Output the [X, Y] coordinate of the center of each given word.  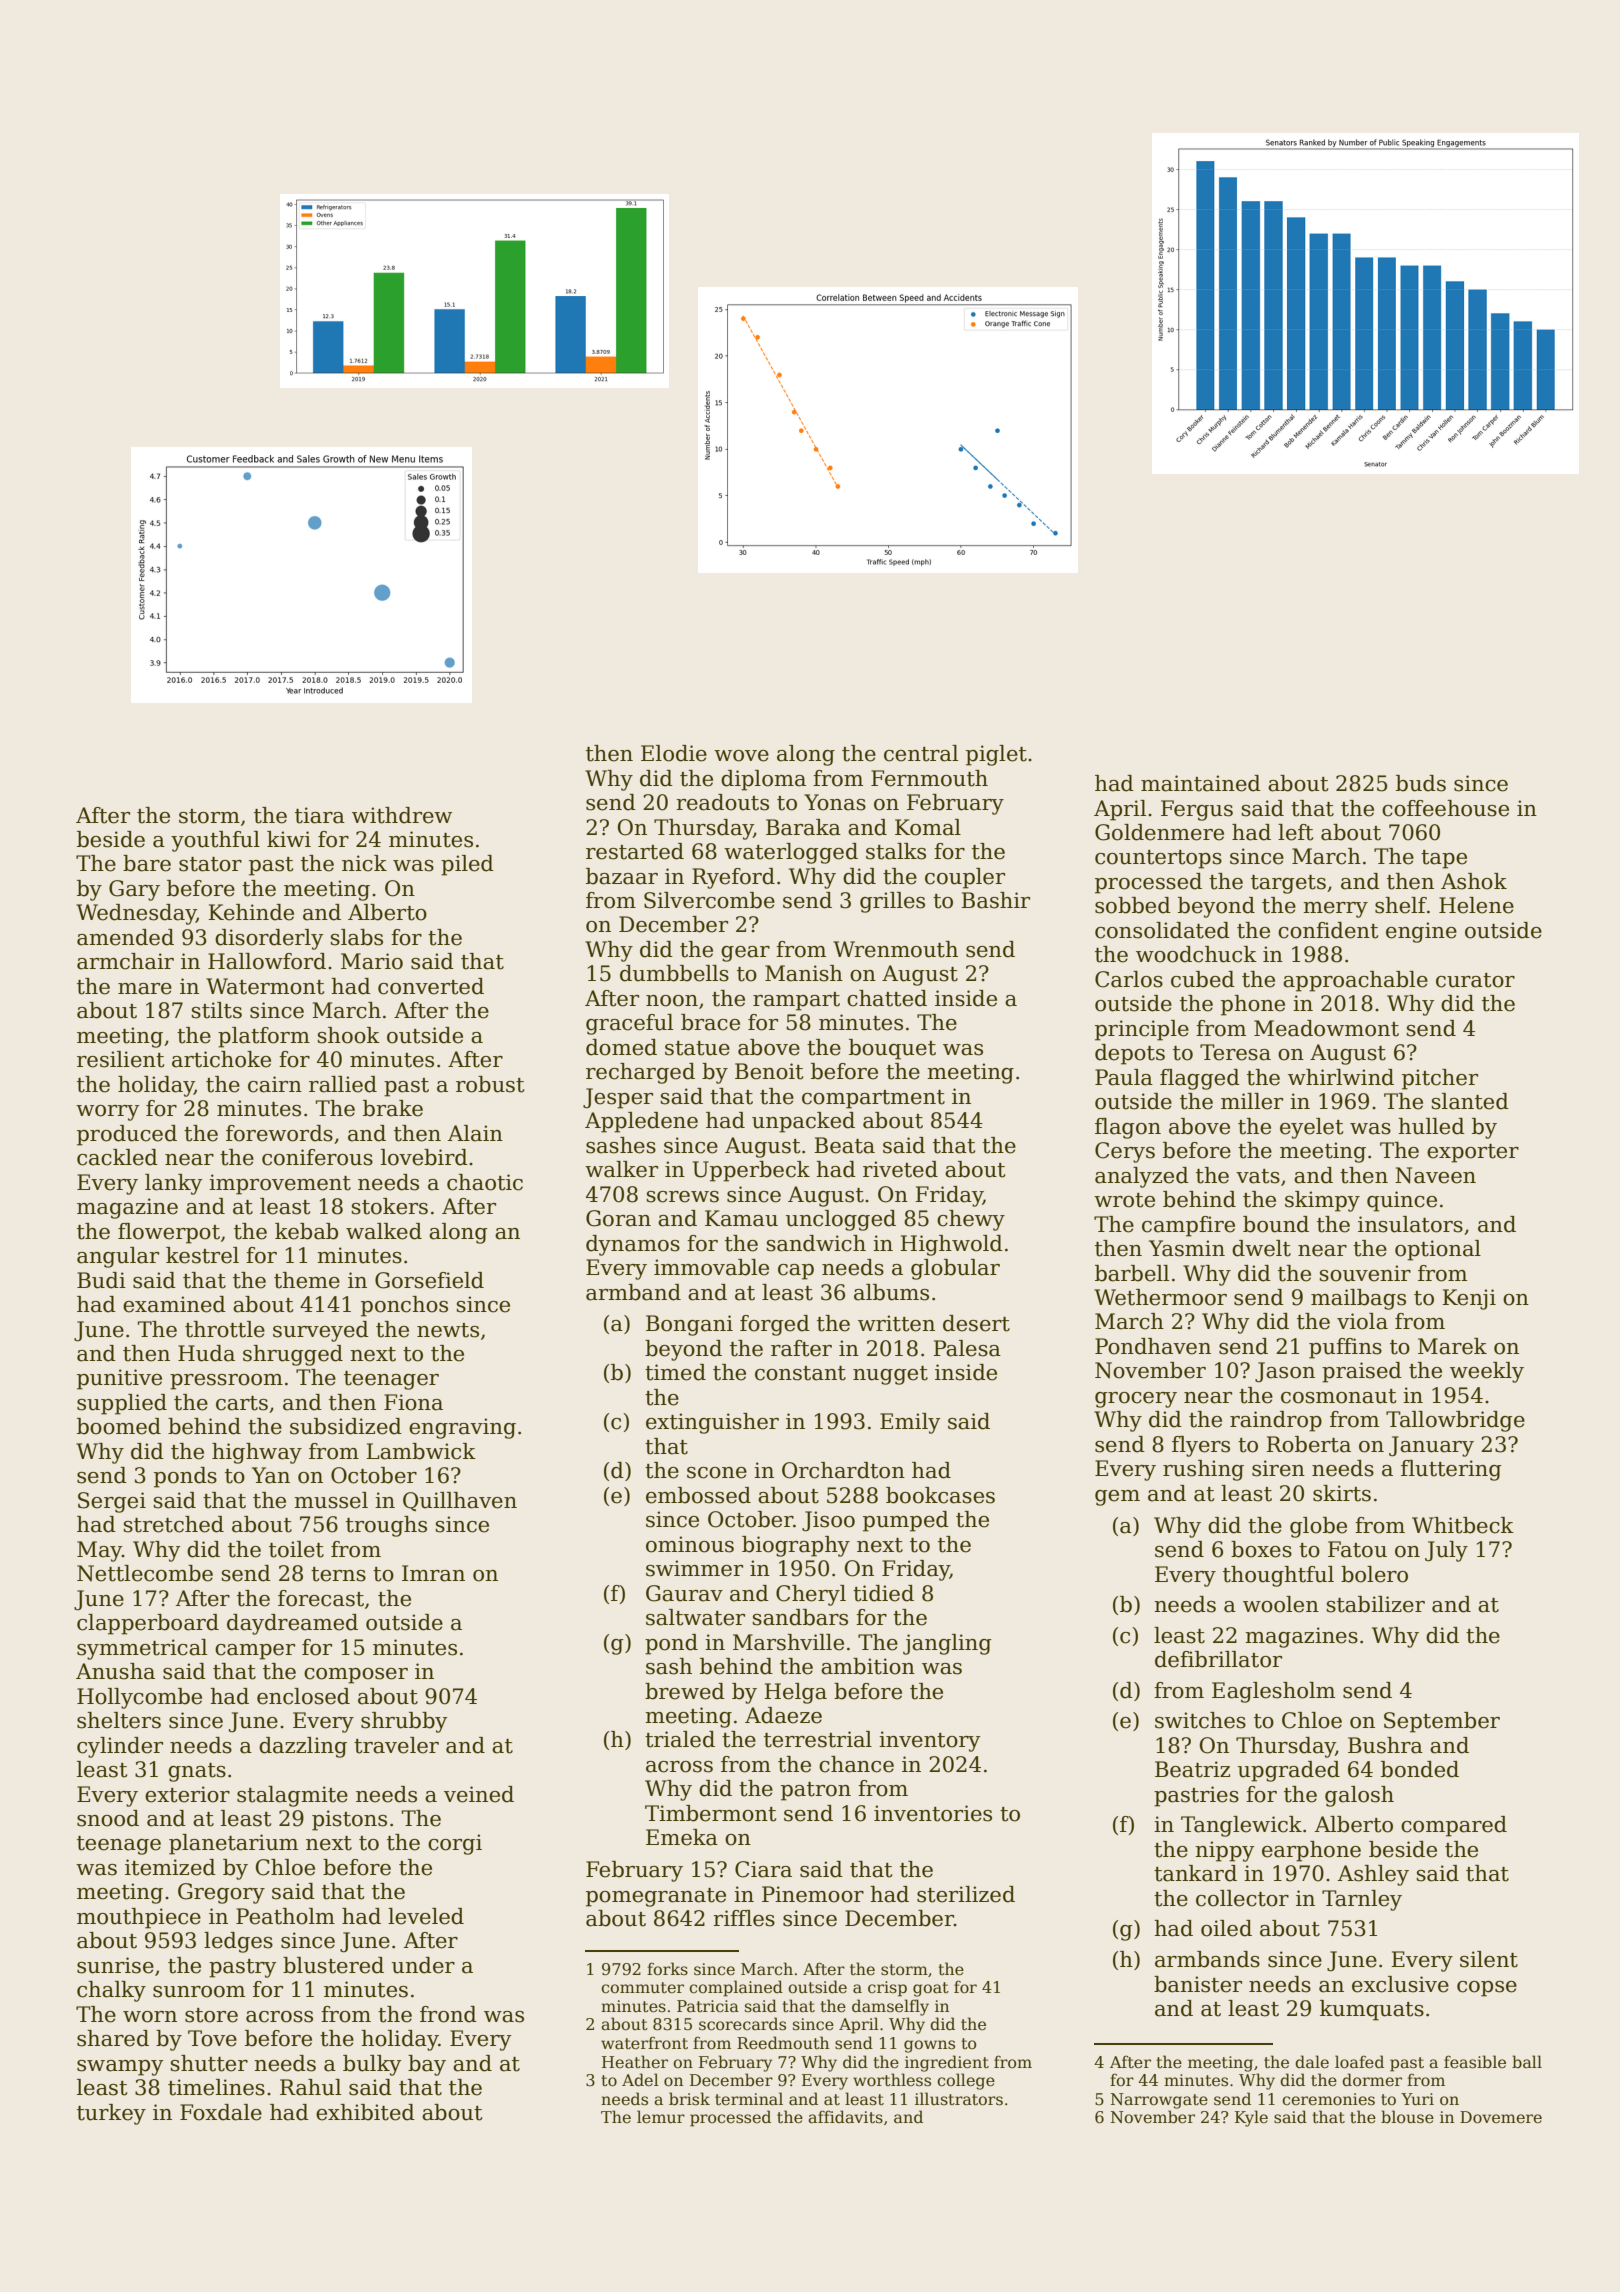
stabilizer [1375, 1604]
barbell [1132, 1273]
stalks [896, 851]
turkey [111, 2114]
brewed [685, 1691]
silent [1489, 1959]
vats [1258, 1176]
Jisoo [828, 1521]
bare [147, 863]
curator [1475, 980]
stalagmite [292, 1796]
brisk [689, 2098]
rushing [1203, 1470]
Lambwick [421, 1451]
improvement [280, 1184]
